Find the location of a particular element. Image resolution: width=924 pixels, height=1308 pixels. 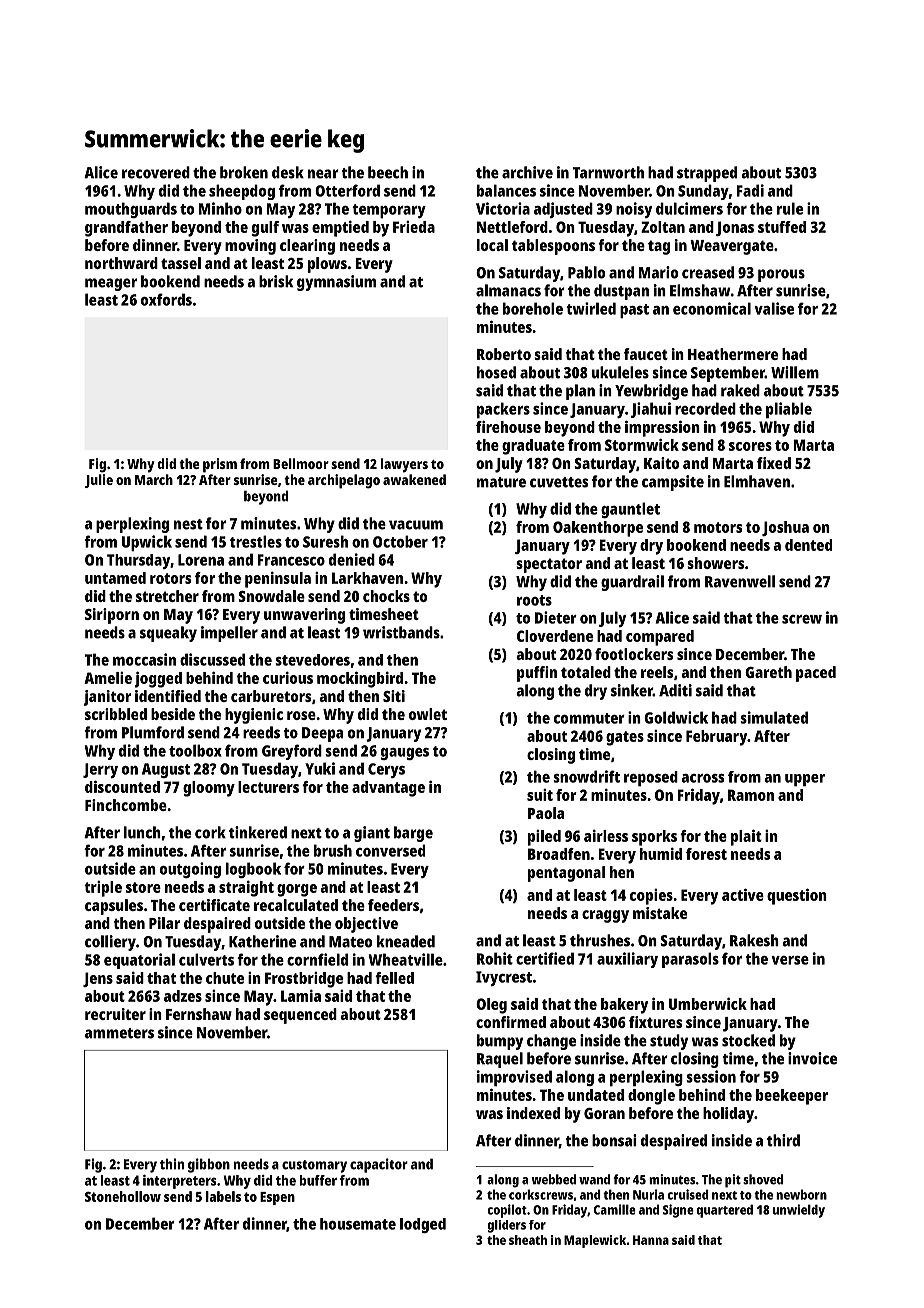

Dieter is located at coordinates (556, 617).
